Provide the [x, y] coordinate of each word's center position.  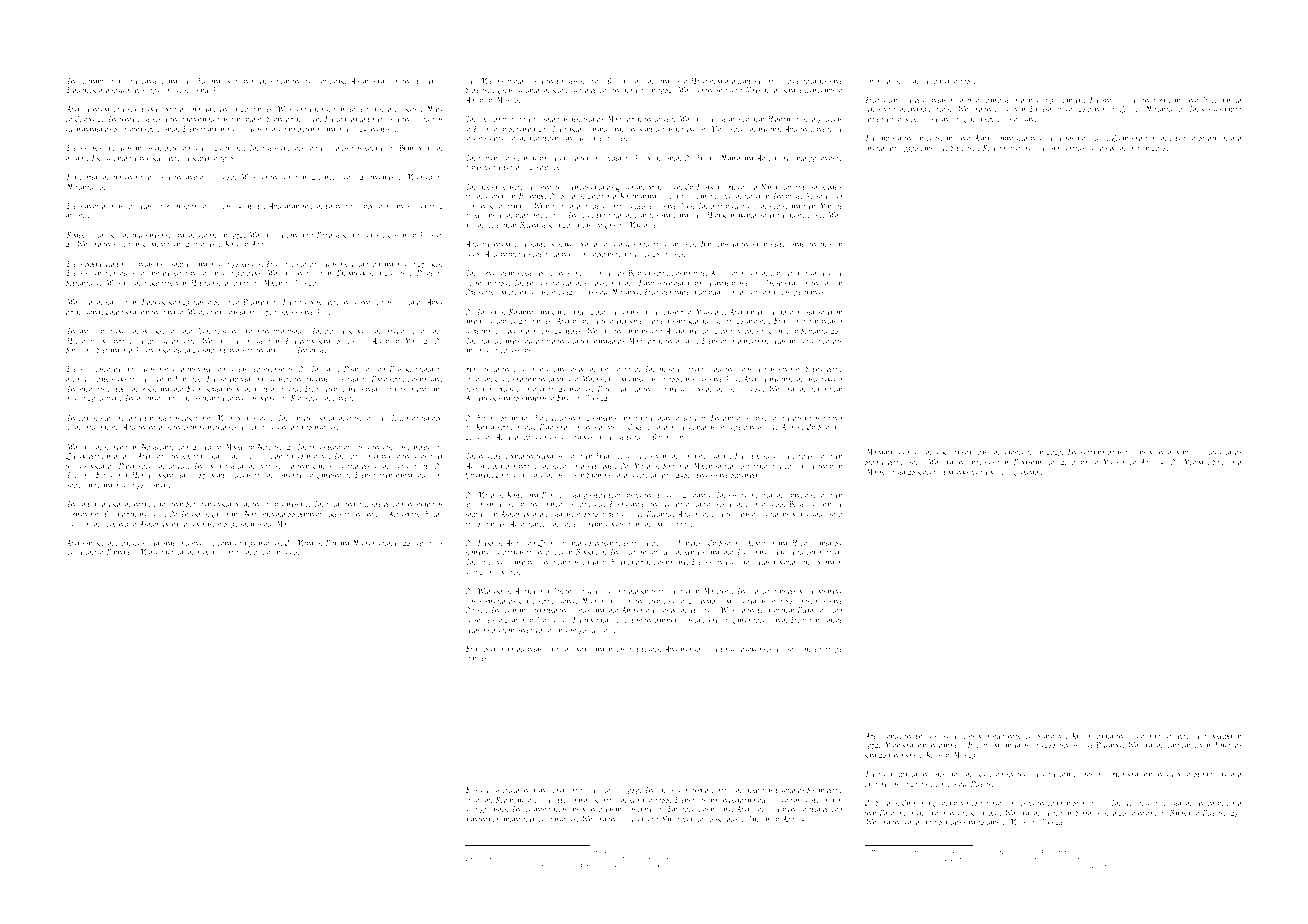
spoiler [664, 495]
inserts [408, 109]
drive [93, 484]
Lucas [505, 91]
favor [1134, 148]
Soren [1220, 462]
